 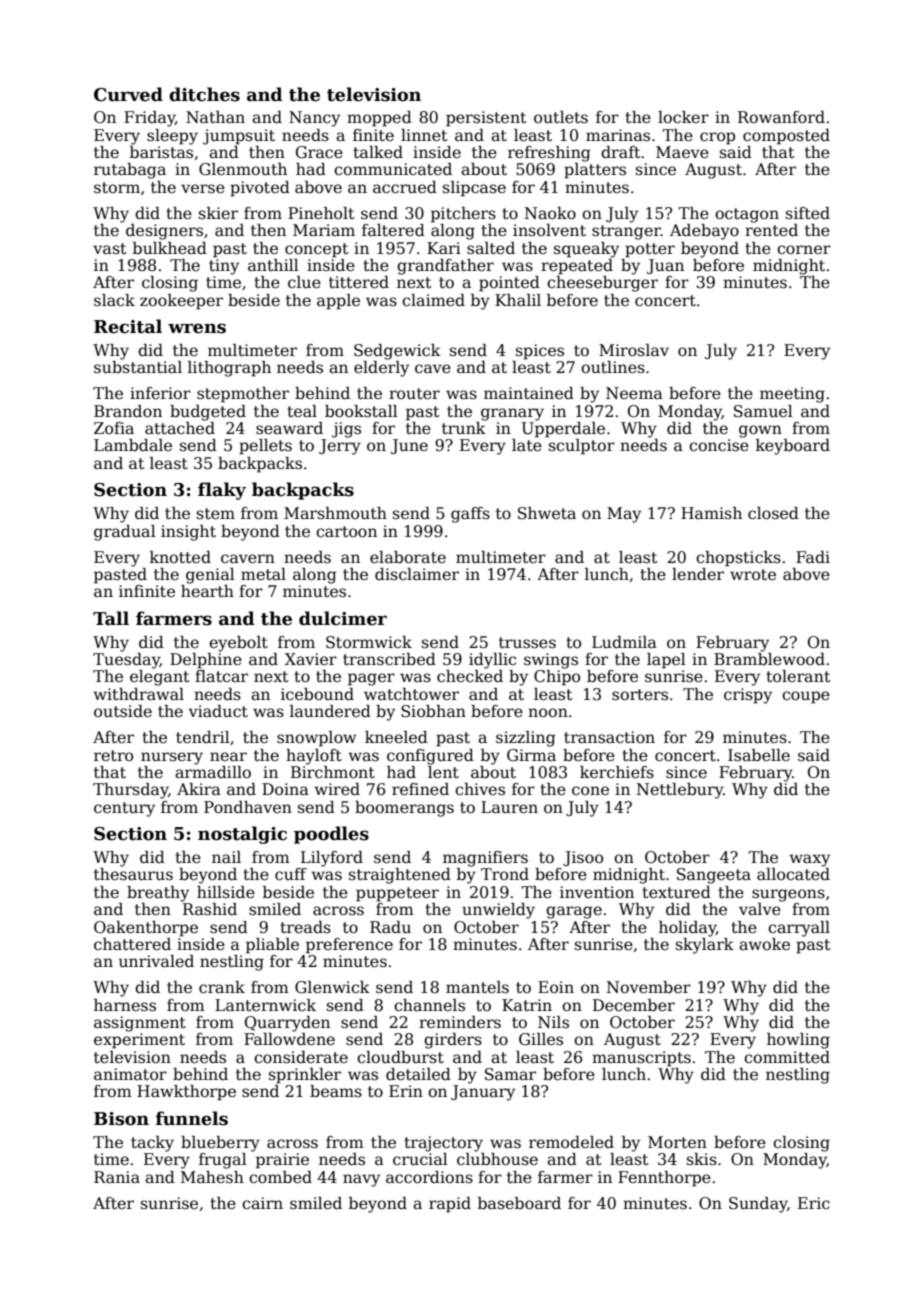 I want to click on Curved, so click(x=128, y=94).
